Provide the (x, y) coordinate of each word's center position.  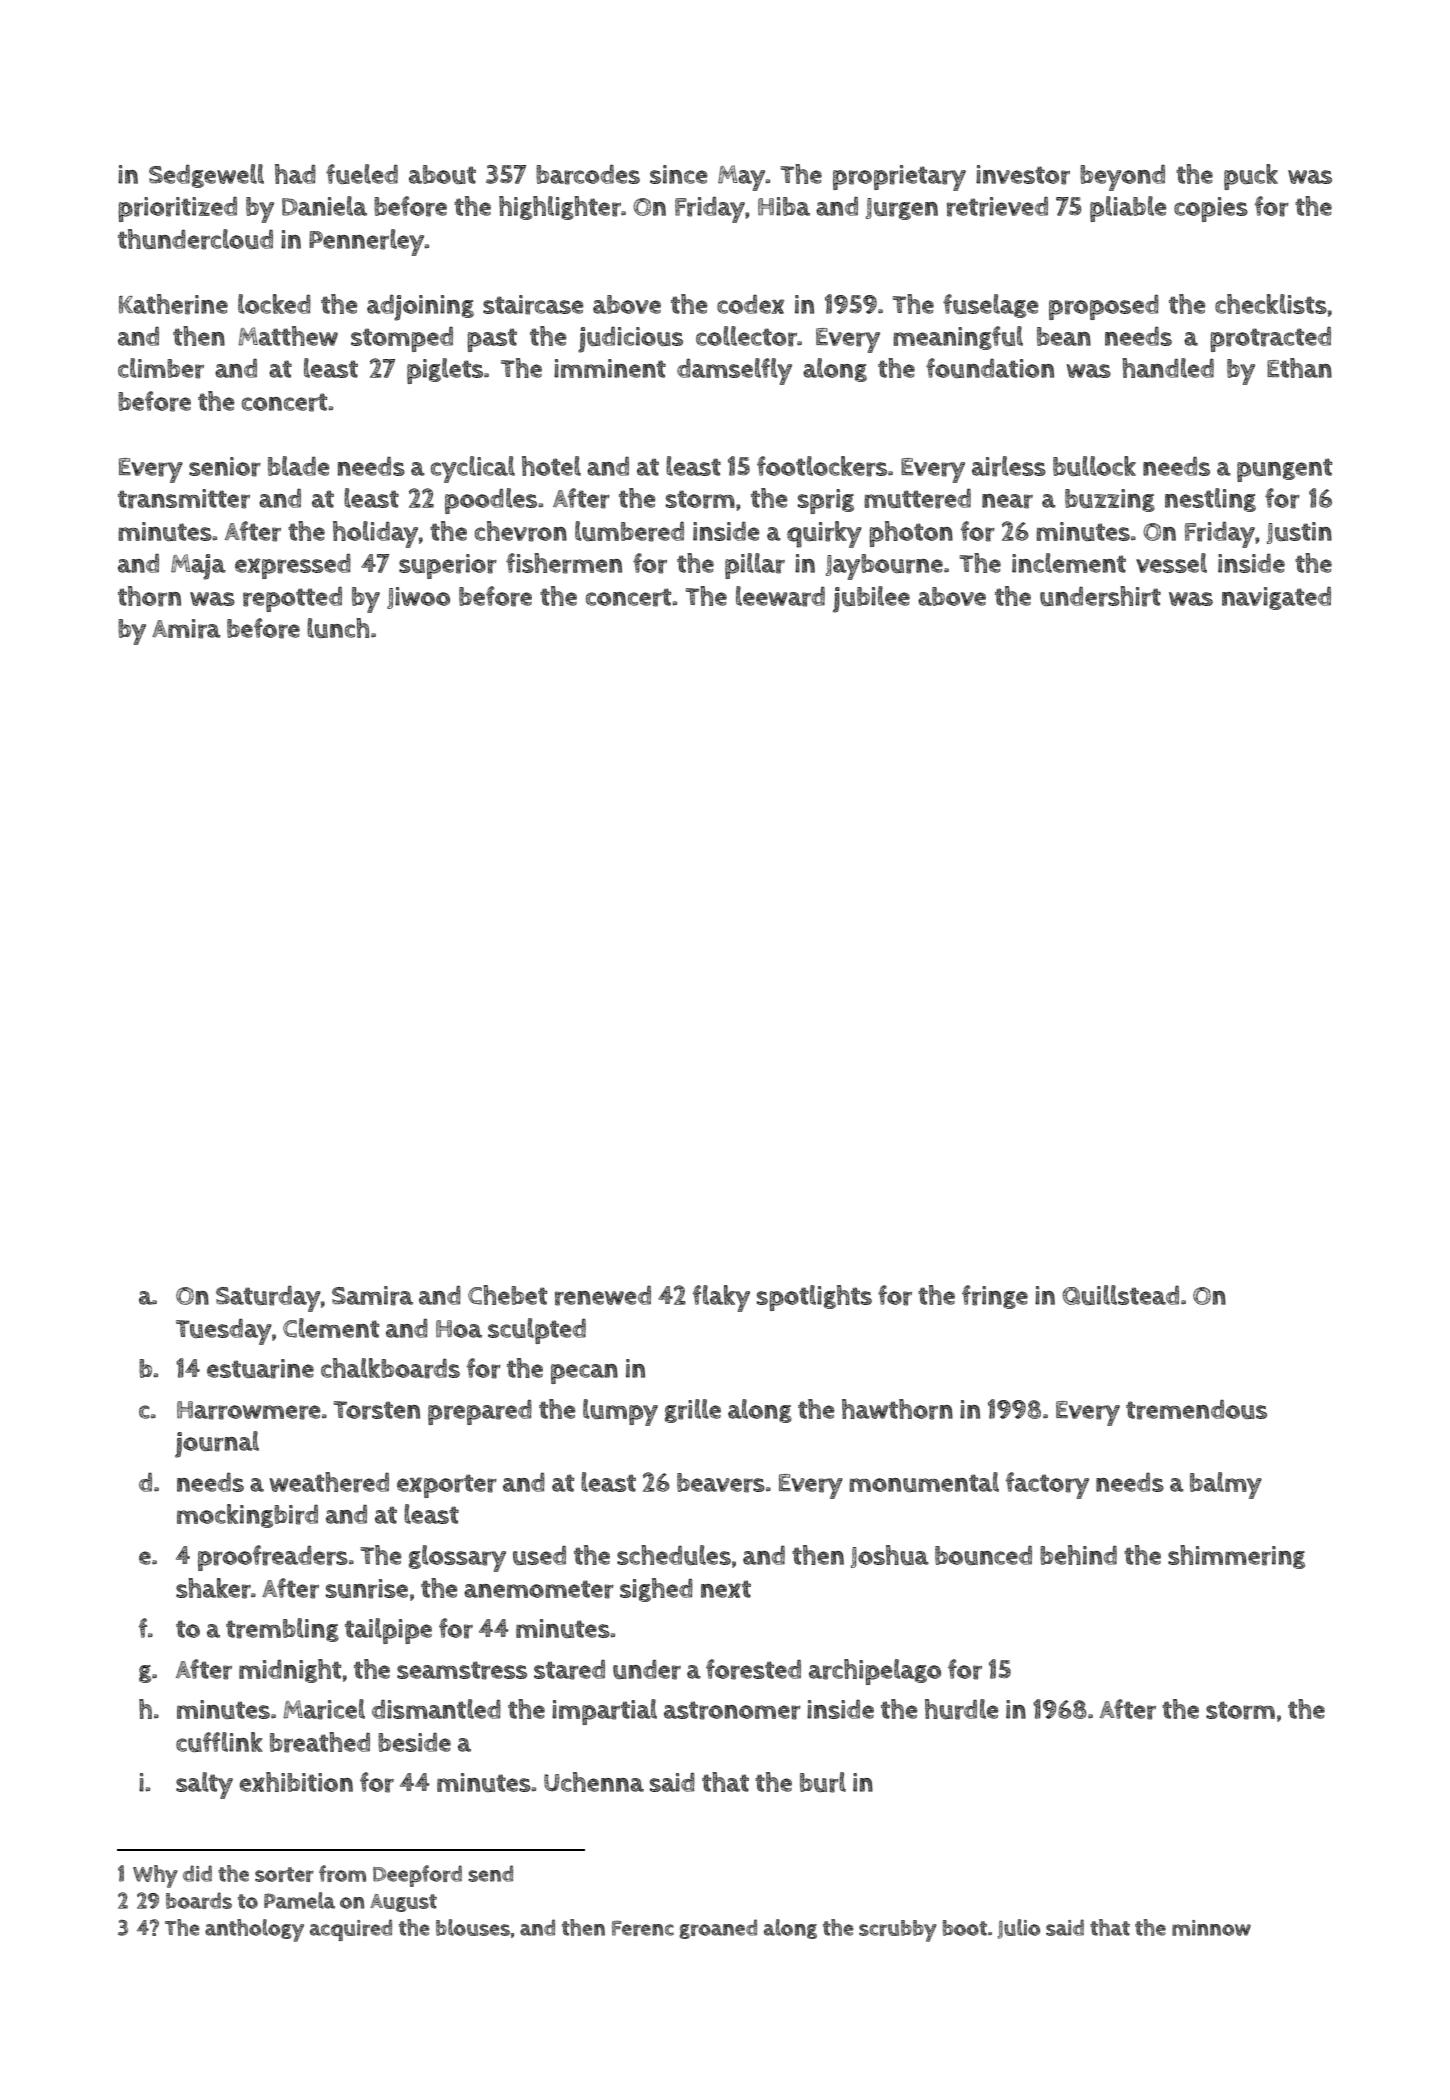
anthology (254, 1930)
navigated (1276, 598)
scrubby (898, 1931)
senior (225, 467)
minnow (1211, 1928)
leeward (780, 596)
